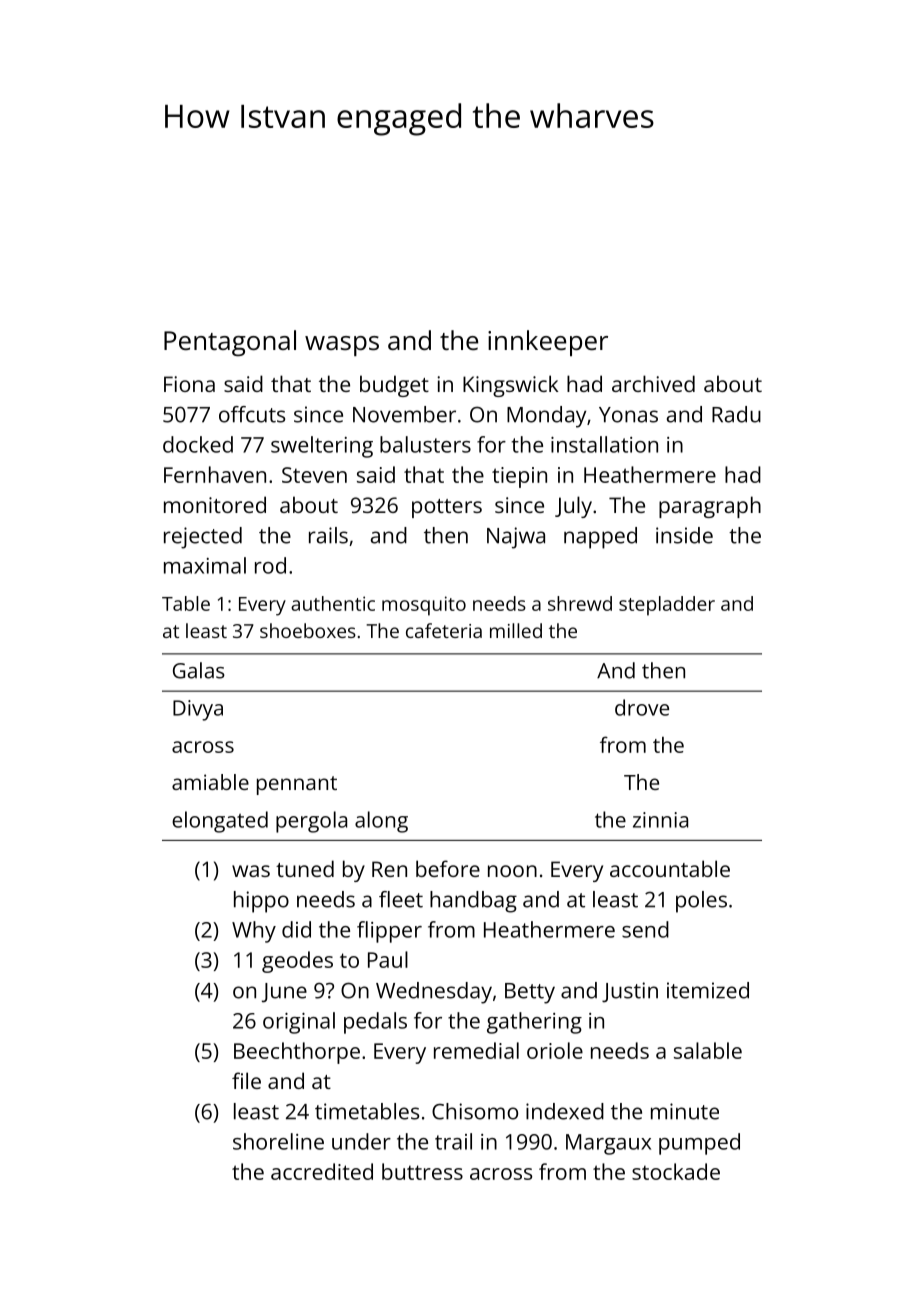 This document has height=1311, width=924. I want to click on archived, so click(653, 383).
